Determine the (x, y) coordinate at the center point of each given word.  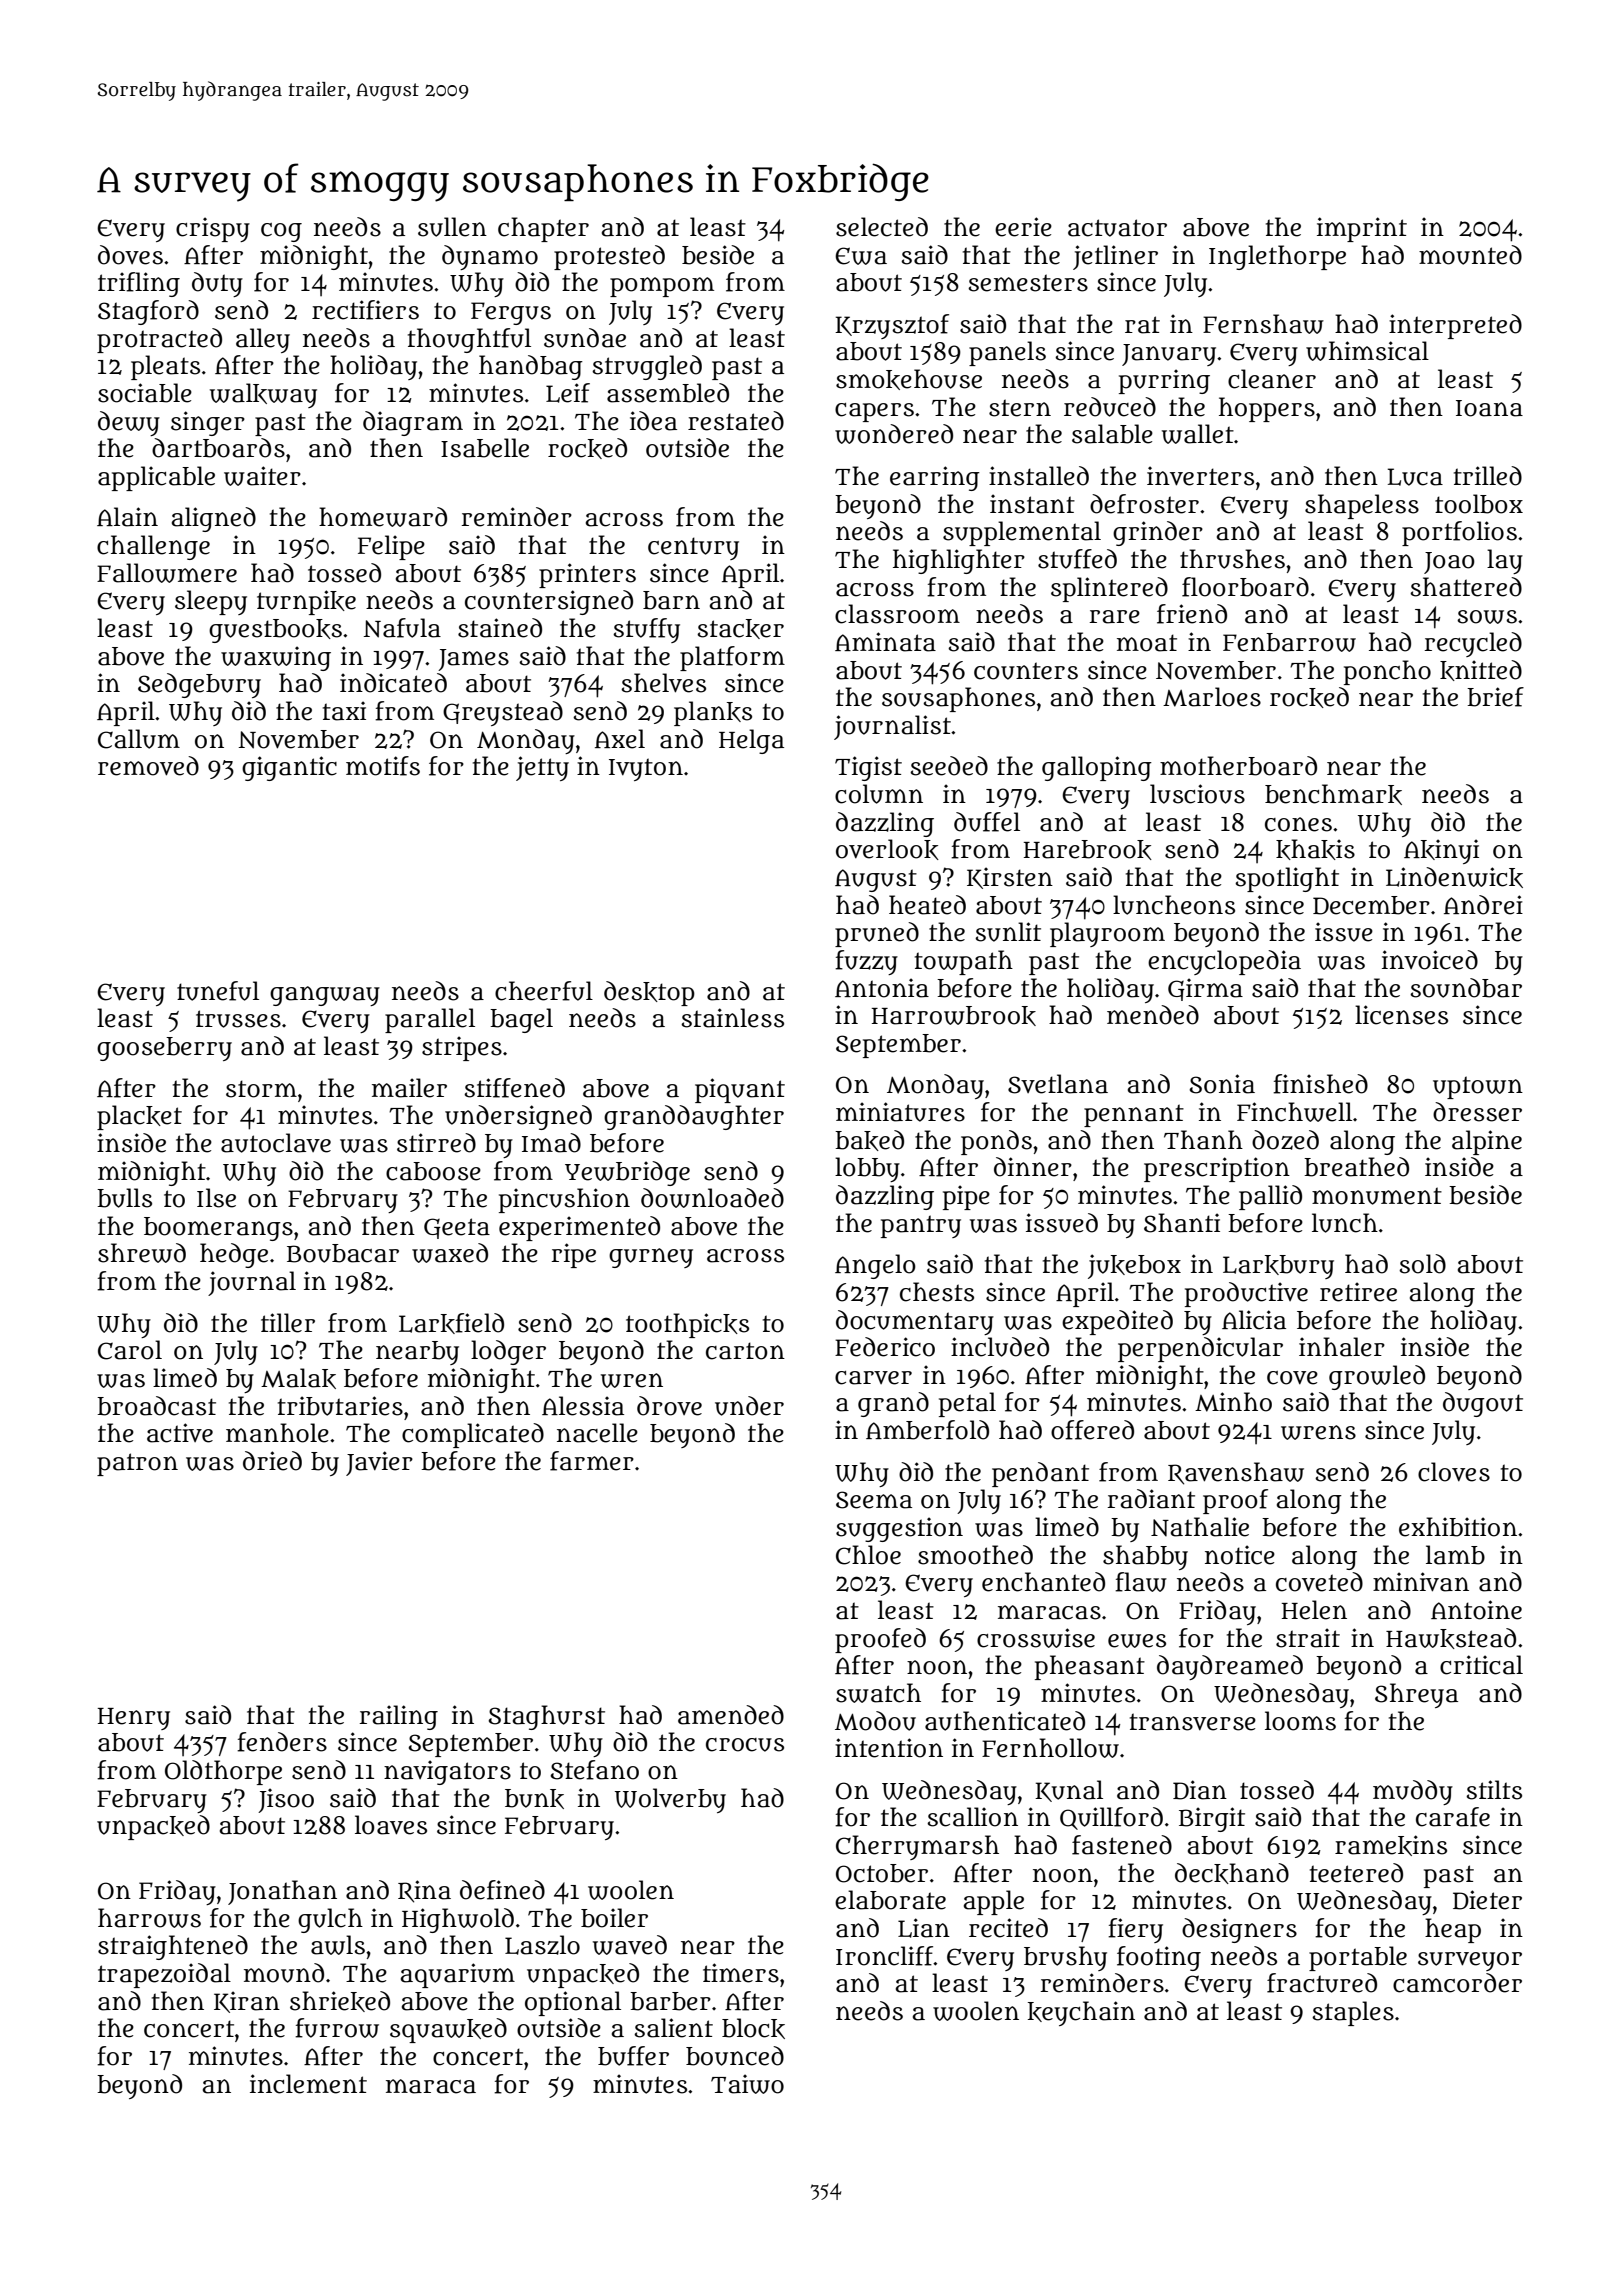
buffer (633, 2056)
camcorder (1457, 1983)
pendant (1040, 1474)
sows (1487, 617)
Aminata (885, 642)
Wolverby (670, 1800)
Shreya (1416, 1695)
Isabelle (485, 448)
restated (736, 421)
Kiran (247, 2002)
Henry (134, 1719)
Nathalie (1200, 1527)
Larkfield (451, 1323)
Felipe (391, 547)
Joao (1449, 563)
